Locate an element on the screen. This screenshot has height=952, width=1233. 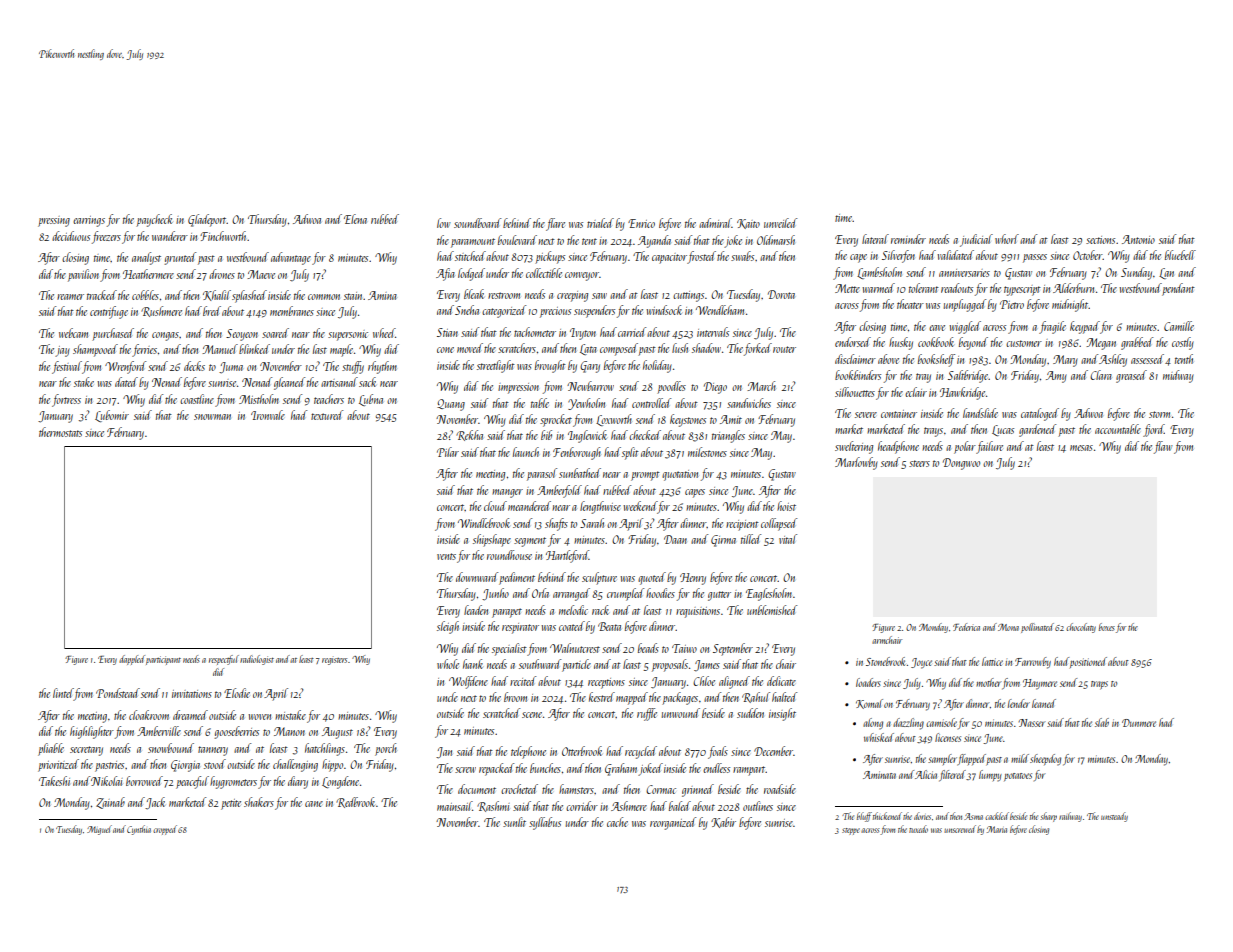
judicial is located at coordinates (976, 240).
